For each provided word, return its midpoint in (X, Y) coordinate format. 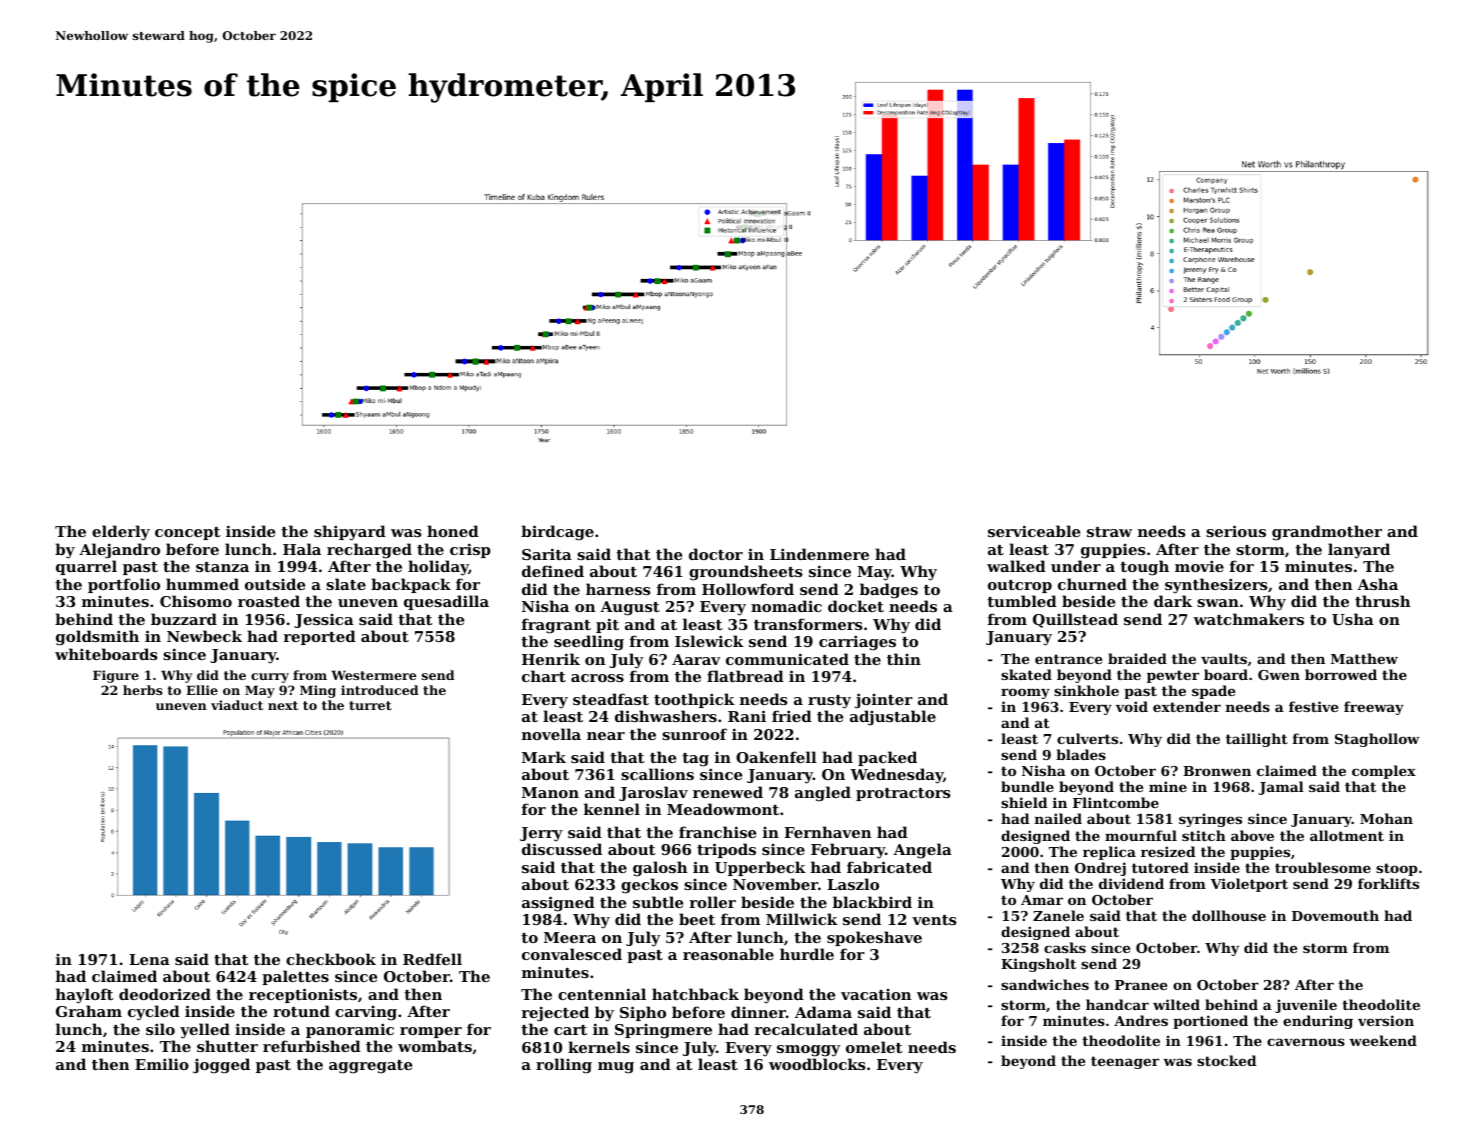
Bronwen (1217, 771)
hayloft (84, 996)
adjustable (893, 718)
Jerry (541, 834)
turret (370, 705)
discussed (562, 849)
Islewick (709, 641)
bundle (1027, 786)
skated (1026, 674)
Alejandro (119, 551)
